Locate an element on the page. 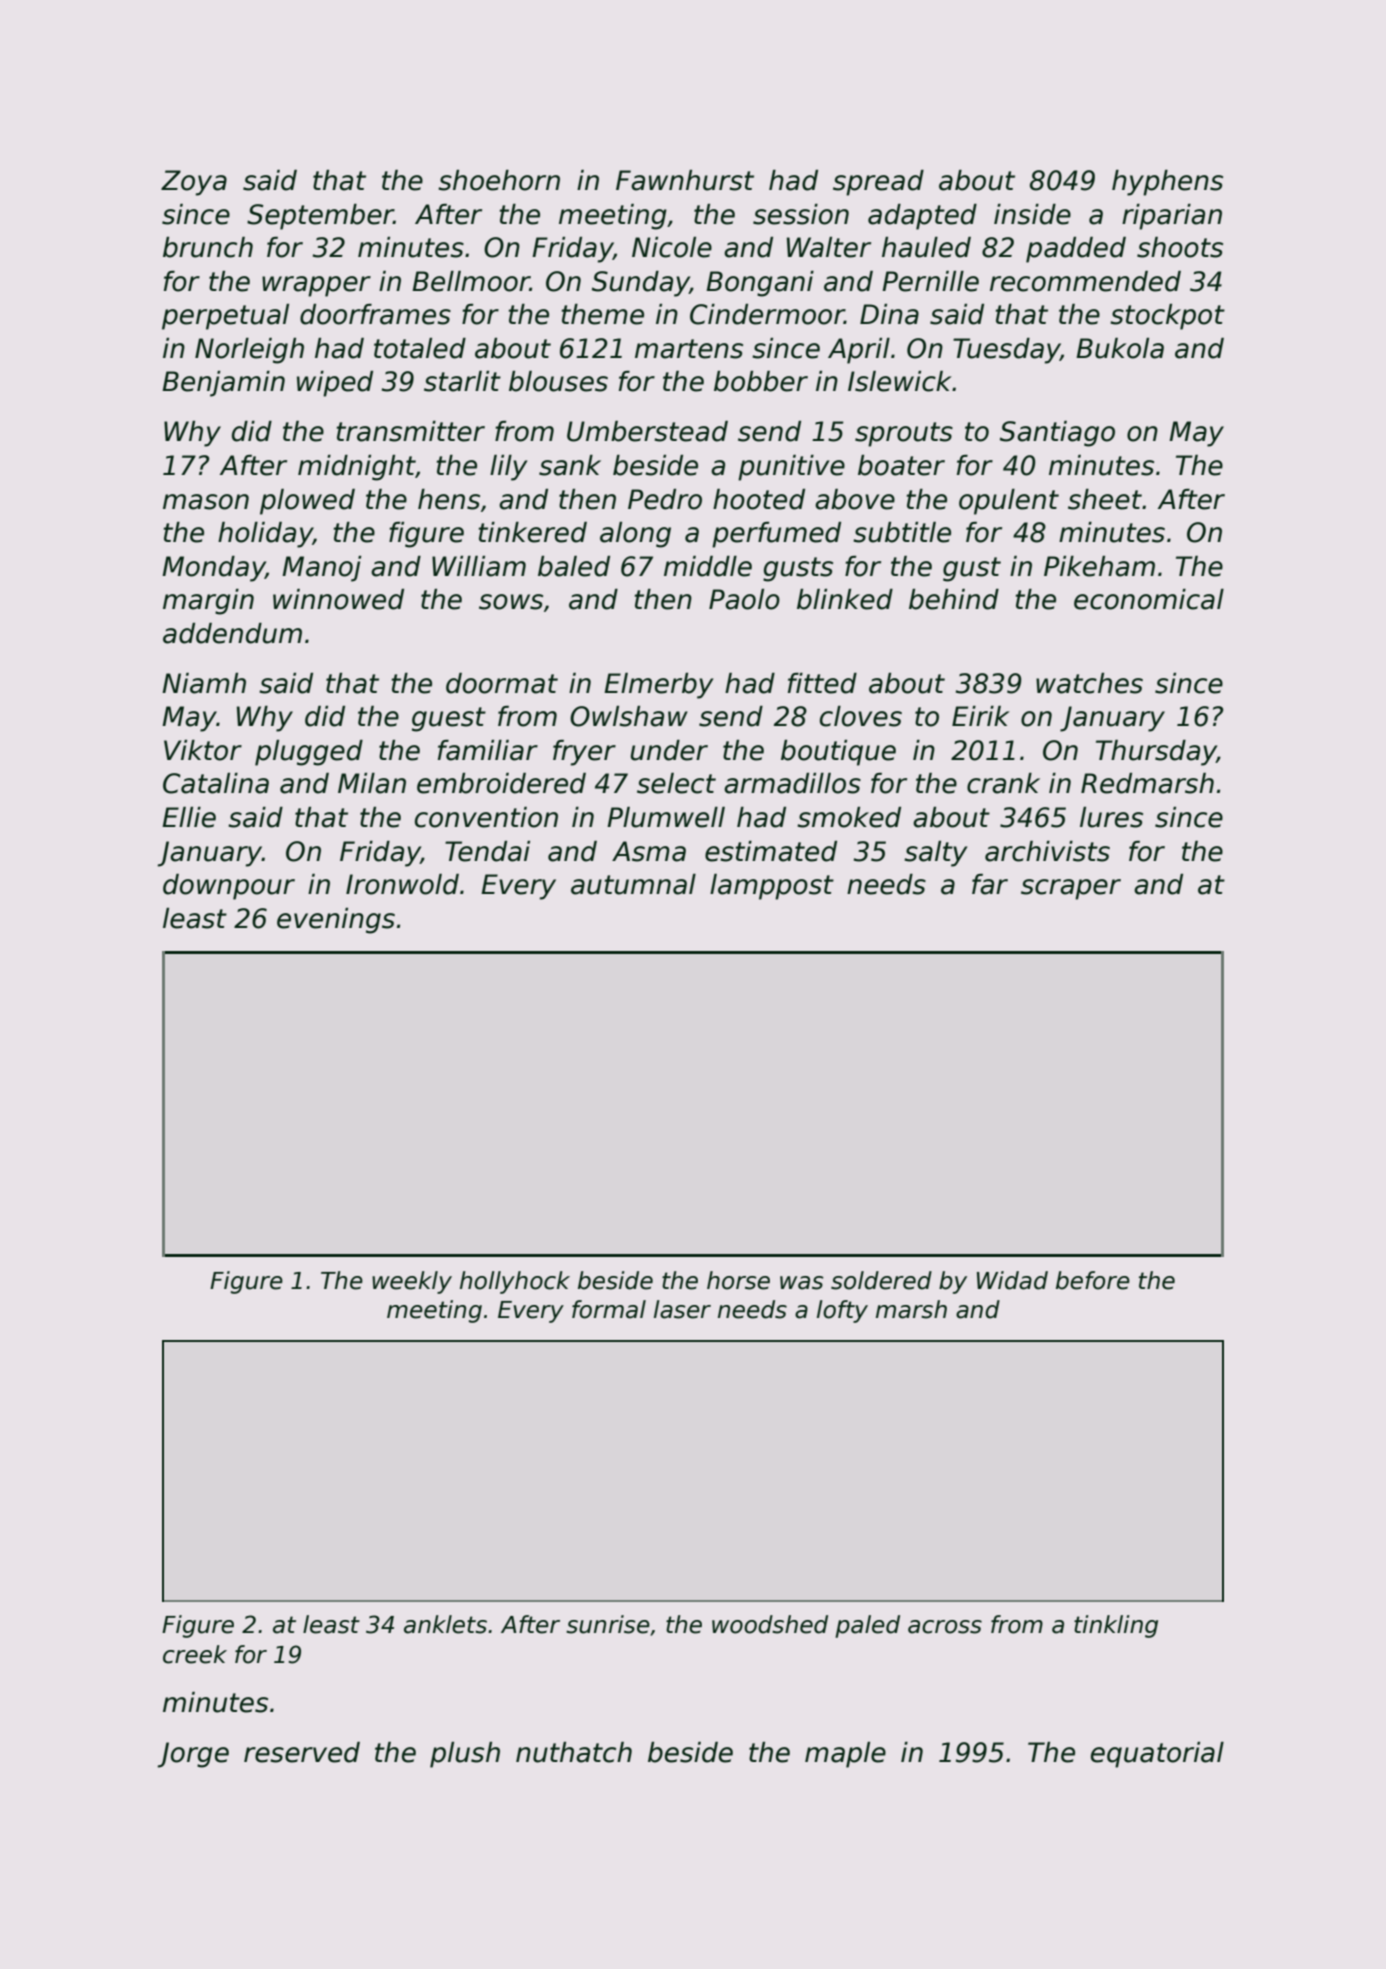  subtitle is located at coordinates (902, 532).
